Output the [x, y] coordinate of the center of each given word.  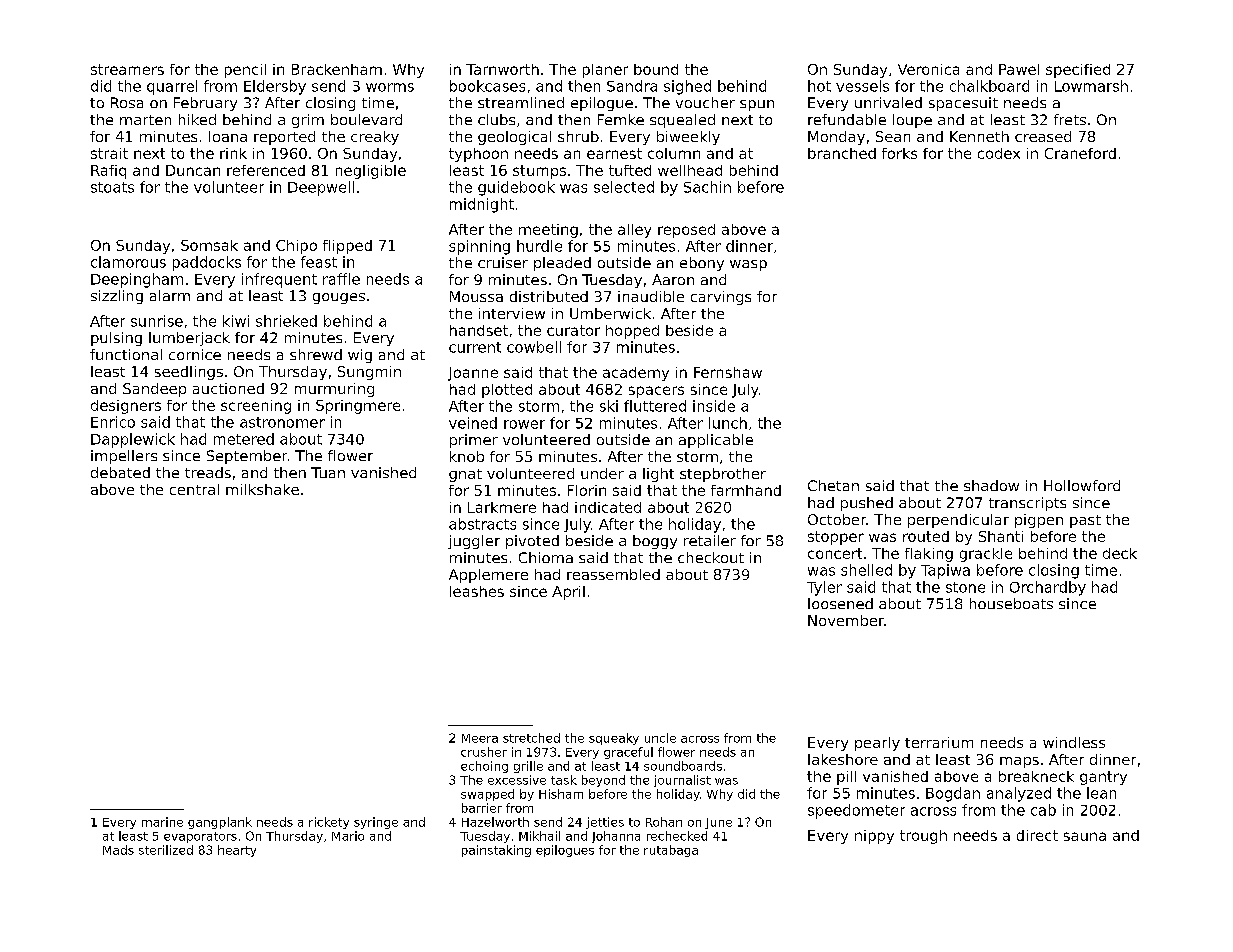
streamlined [521, 102]
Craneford [1080, 153]
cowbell [534, 347]
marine [162, 822]
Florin [587, 490]
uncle [660, 738]
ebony [702, 264]
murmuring [334, 390]
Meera [480, 738]
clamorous [128, 262]
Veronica [928, 69]
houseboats [1011, 603]
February [205, 104]
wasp [748, 265]
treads [208, 472]
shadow [991, 485]
